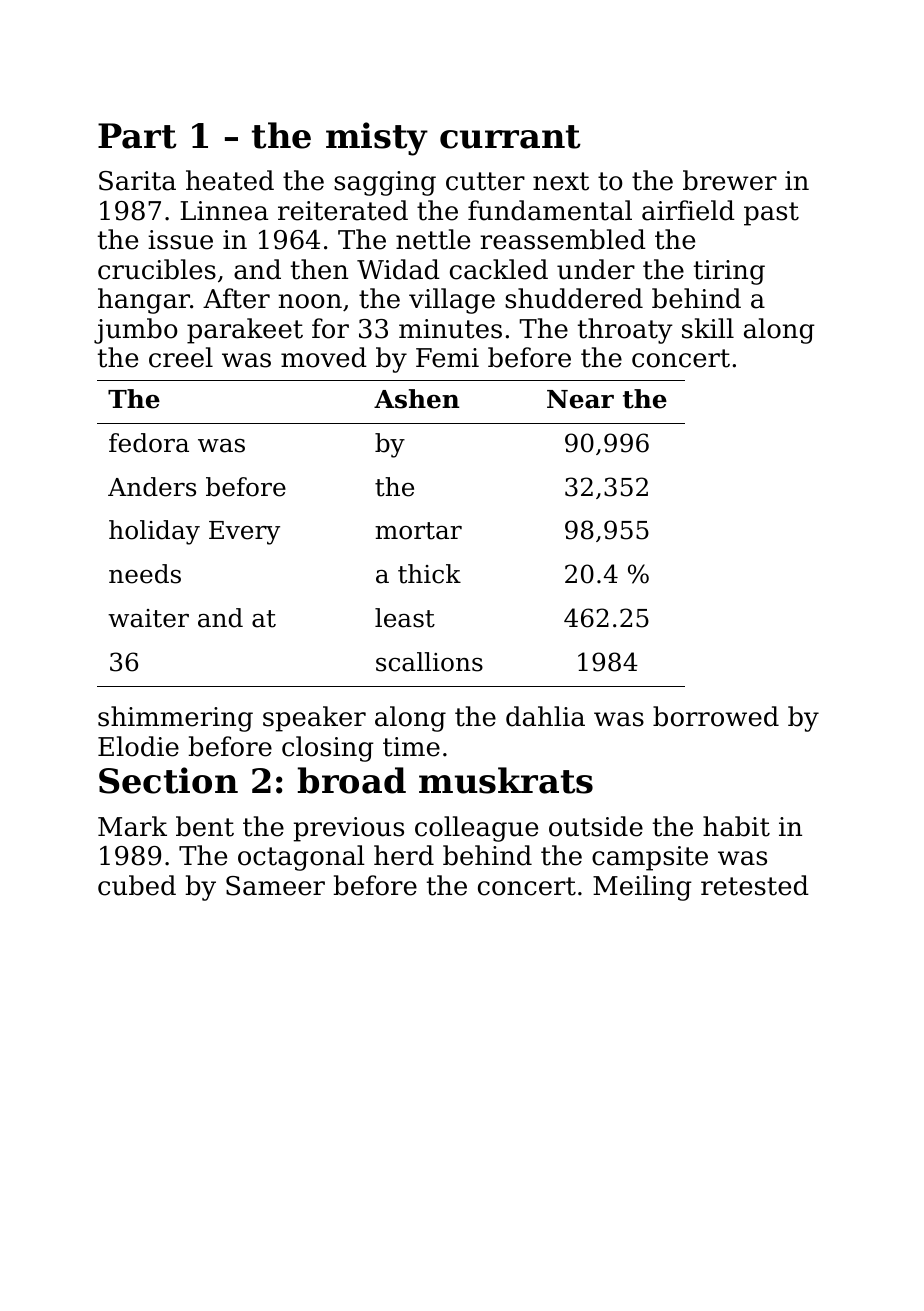 This image has height=1311, width=924. I want to click on next, so click(561, 181).
